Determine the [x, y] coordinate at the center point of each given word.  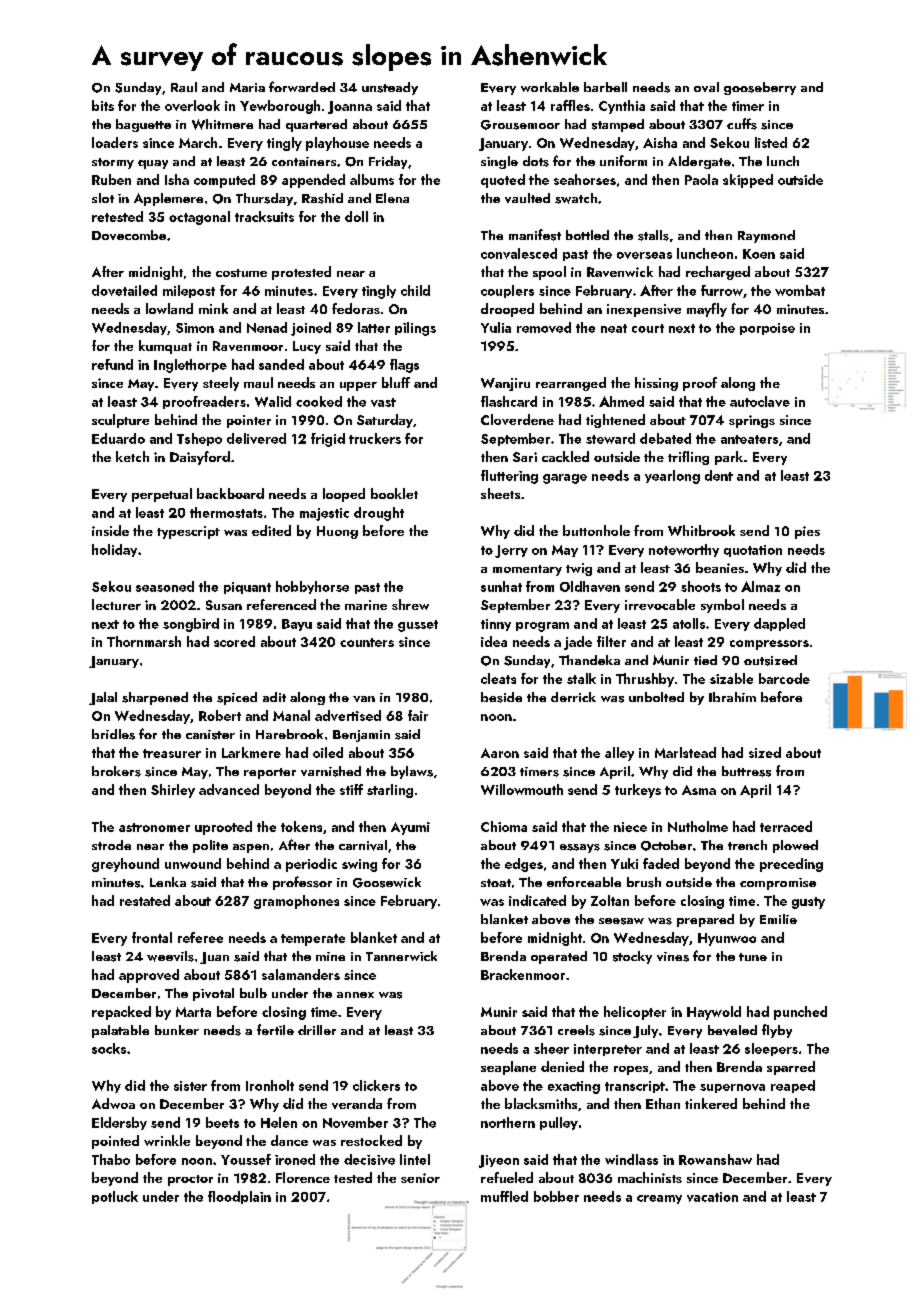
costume [241, 273]
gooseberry [760, 88]
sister [190, 1086]
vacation [712, 1197]
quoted [503, 181]
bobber [556, 1196]
